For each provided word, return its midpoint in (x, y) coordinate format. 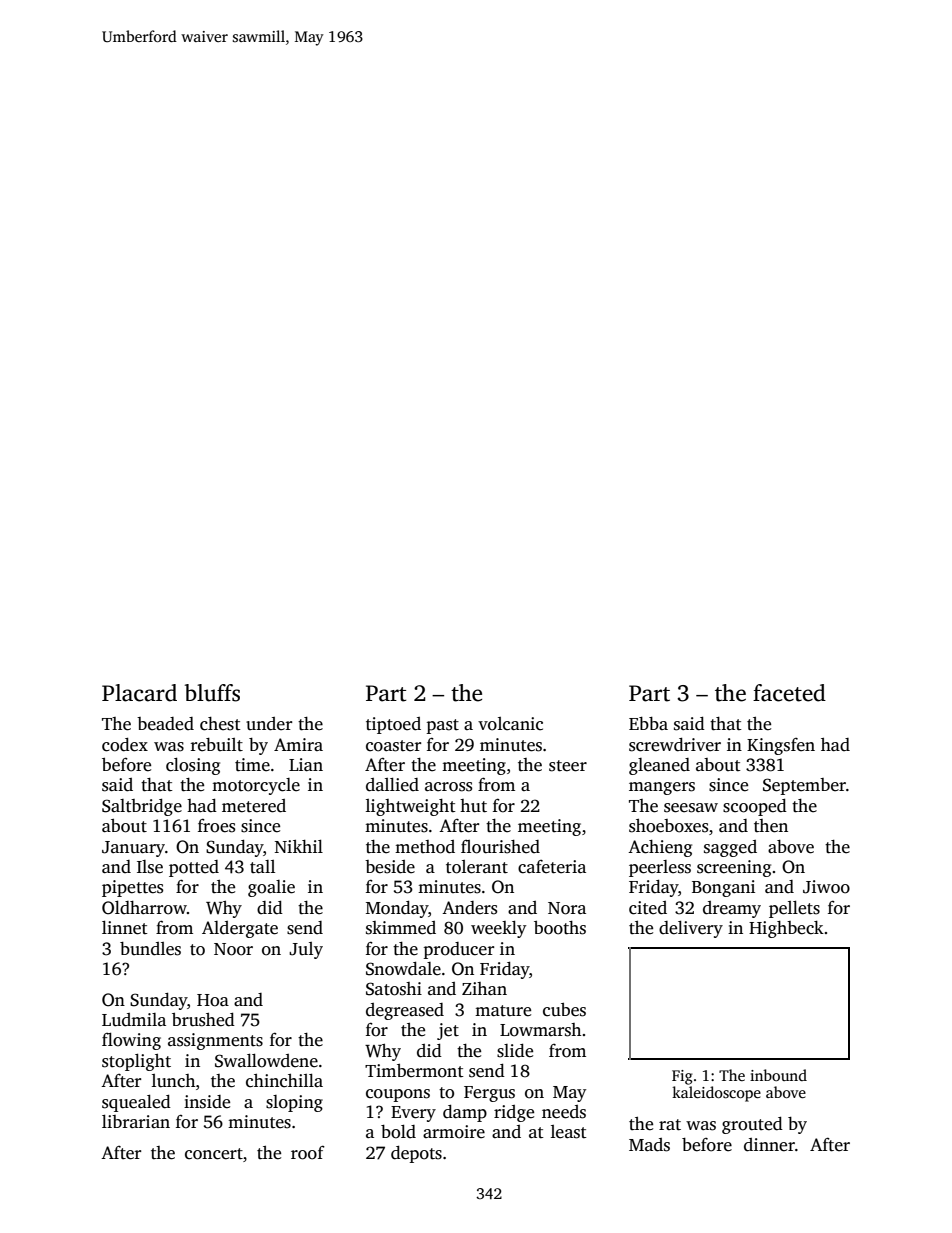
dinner (769, 1145)
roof (308, 1152)
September (804, 786)
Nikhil (299, 846)
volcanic (510, 724)
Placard (139, 693)
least (569, 1132)
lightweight (411, 807)
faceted (789, 693)
